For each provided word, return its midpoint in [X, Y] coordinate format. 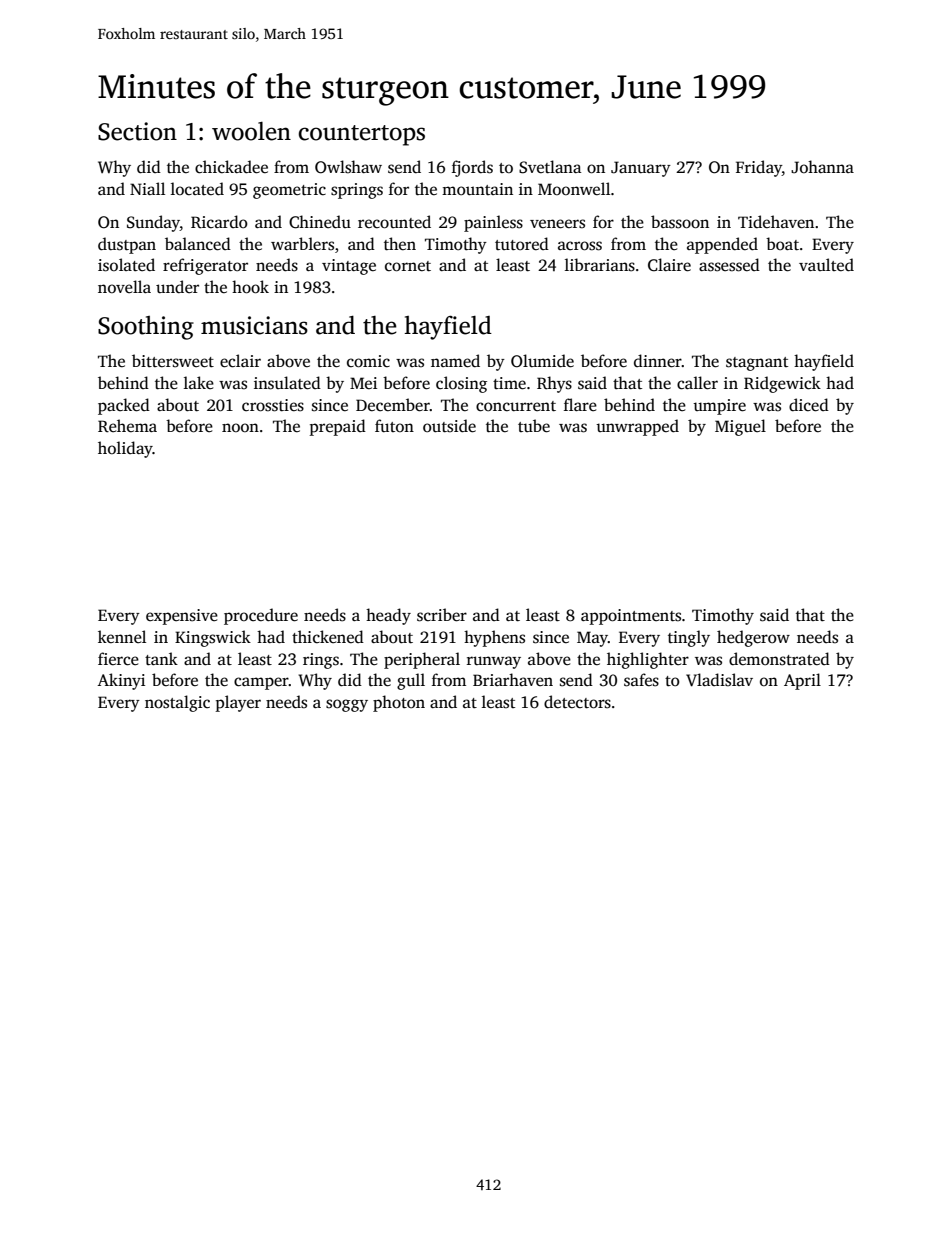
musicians [254, 325]
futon [394, 425]
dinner [658, 361]
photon [399, 703]
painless [493, 223]
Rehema [127, 426]
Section [137, 131]
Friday [759, 168]
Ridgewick [782, 384]
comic [368, 361]
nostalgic [177, 703]
